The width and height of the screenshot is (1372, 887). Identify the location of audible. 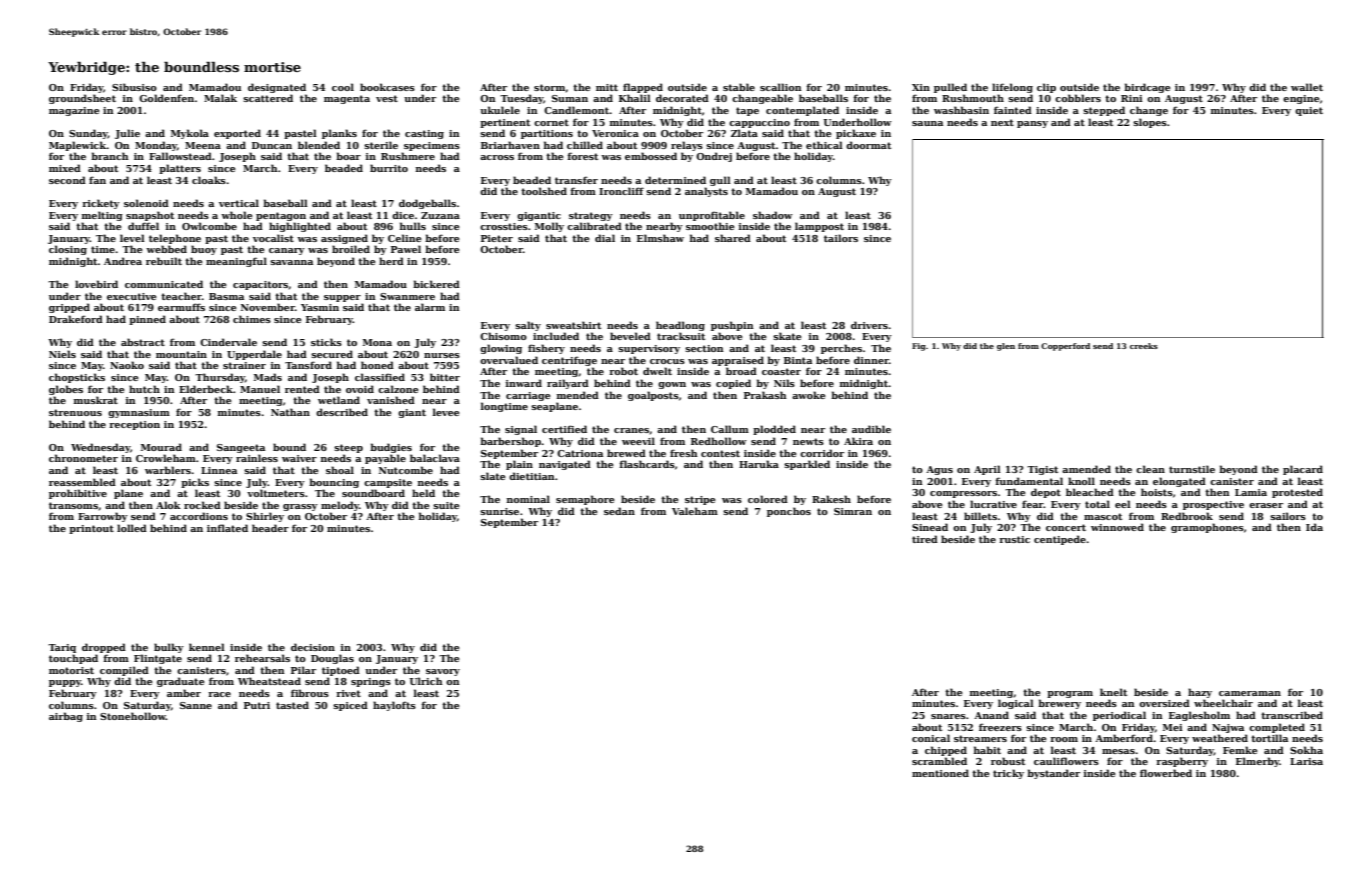
(871, 429).
